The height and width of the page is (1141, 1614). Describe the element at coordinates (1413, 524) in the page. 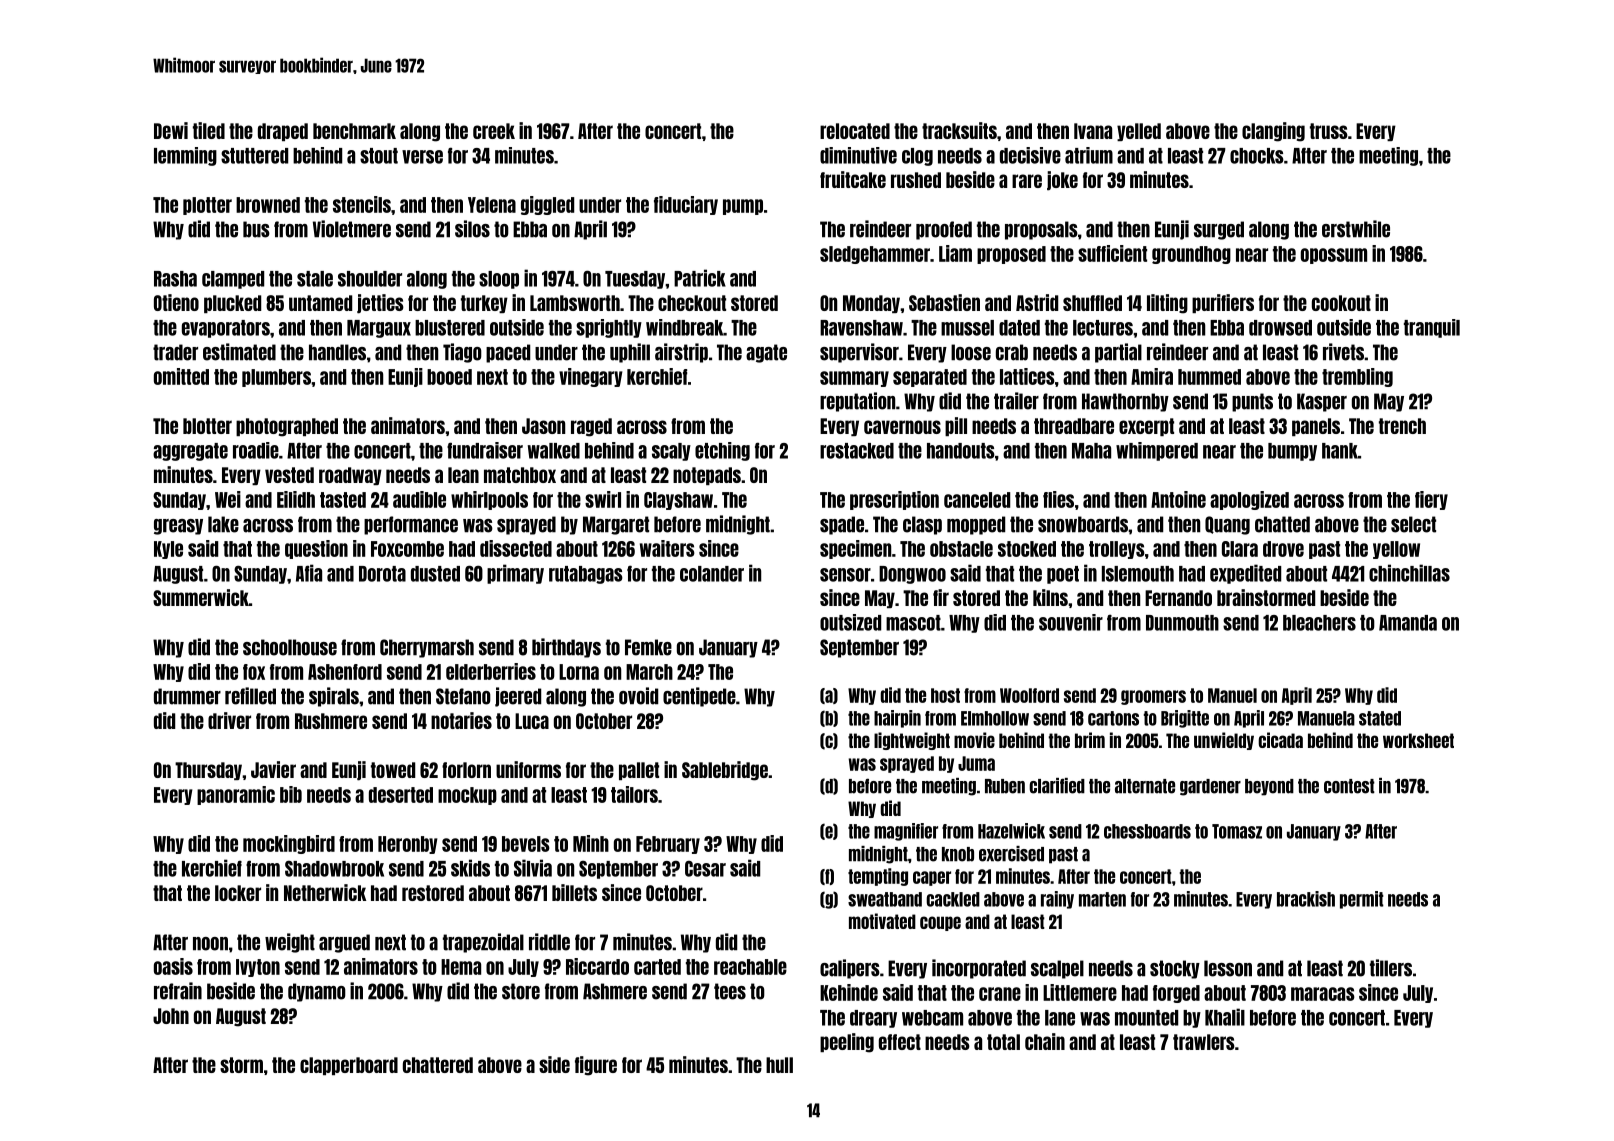

I see `select` at that location.
